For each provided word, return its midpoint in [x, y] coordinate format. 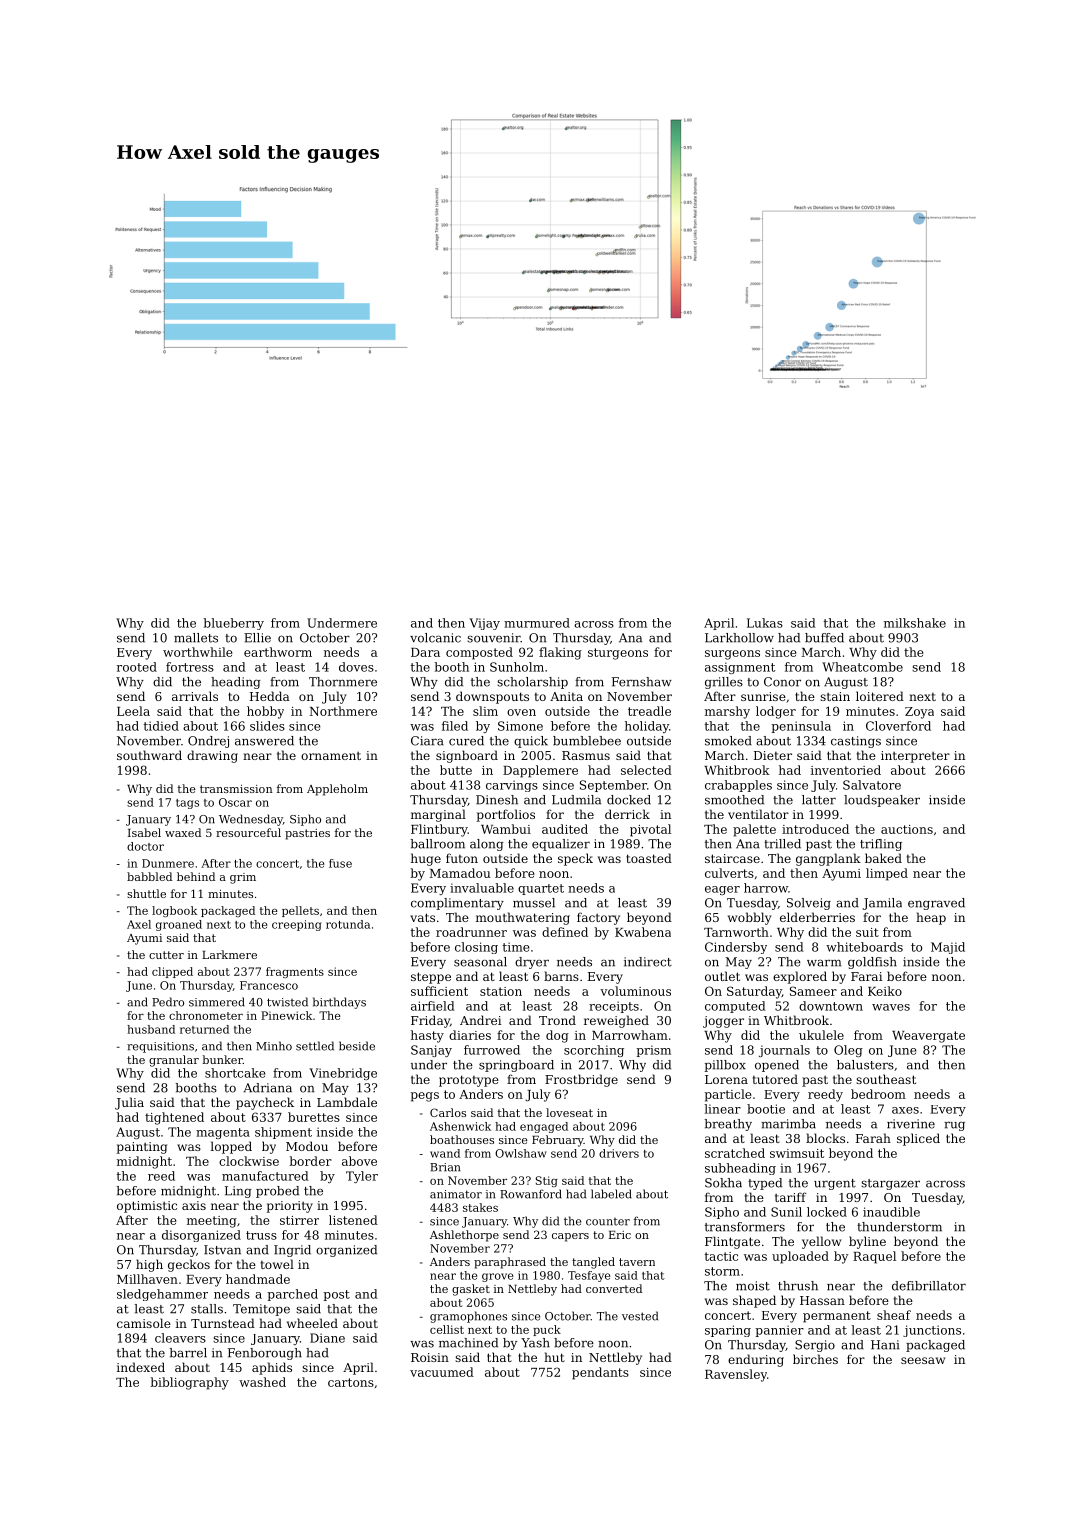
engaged [544, 1127]
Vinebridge [343, 1074]
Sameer [813, 991]
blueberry [233, 624]
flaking [560, 653]
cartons [351, 1382]
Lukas [765, 623]
